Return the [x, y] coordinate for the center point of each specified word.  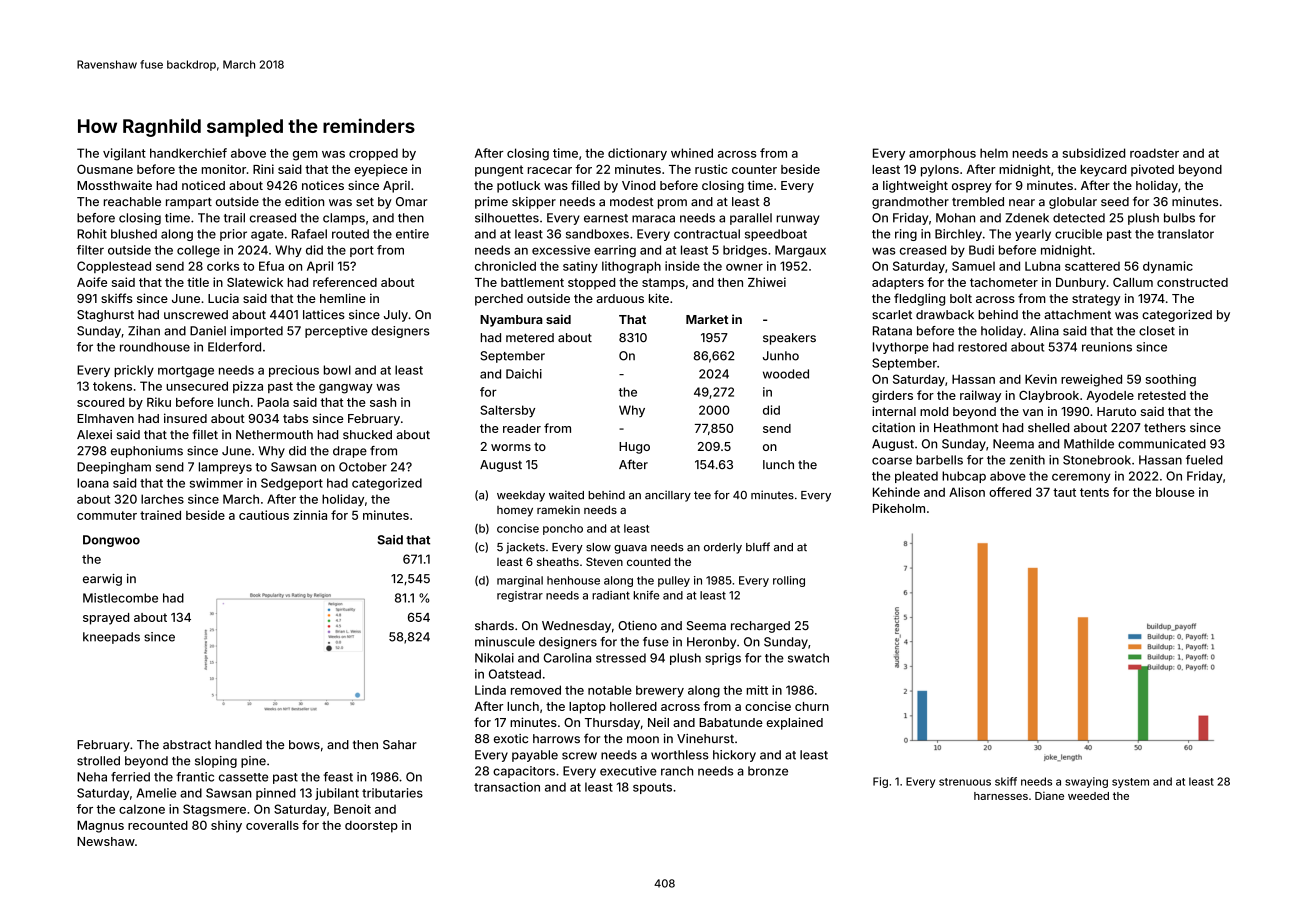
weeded [1088, 796]
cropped [373, 154]
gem [305, 156]
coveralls [272, 825]
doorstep [371, 827]
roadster [1154, 153]
